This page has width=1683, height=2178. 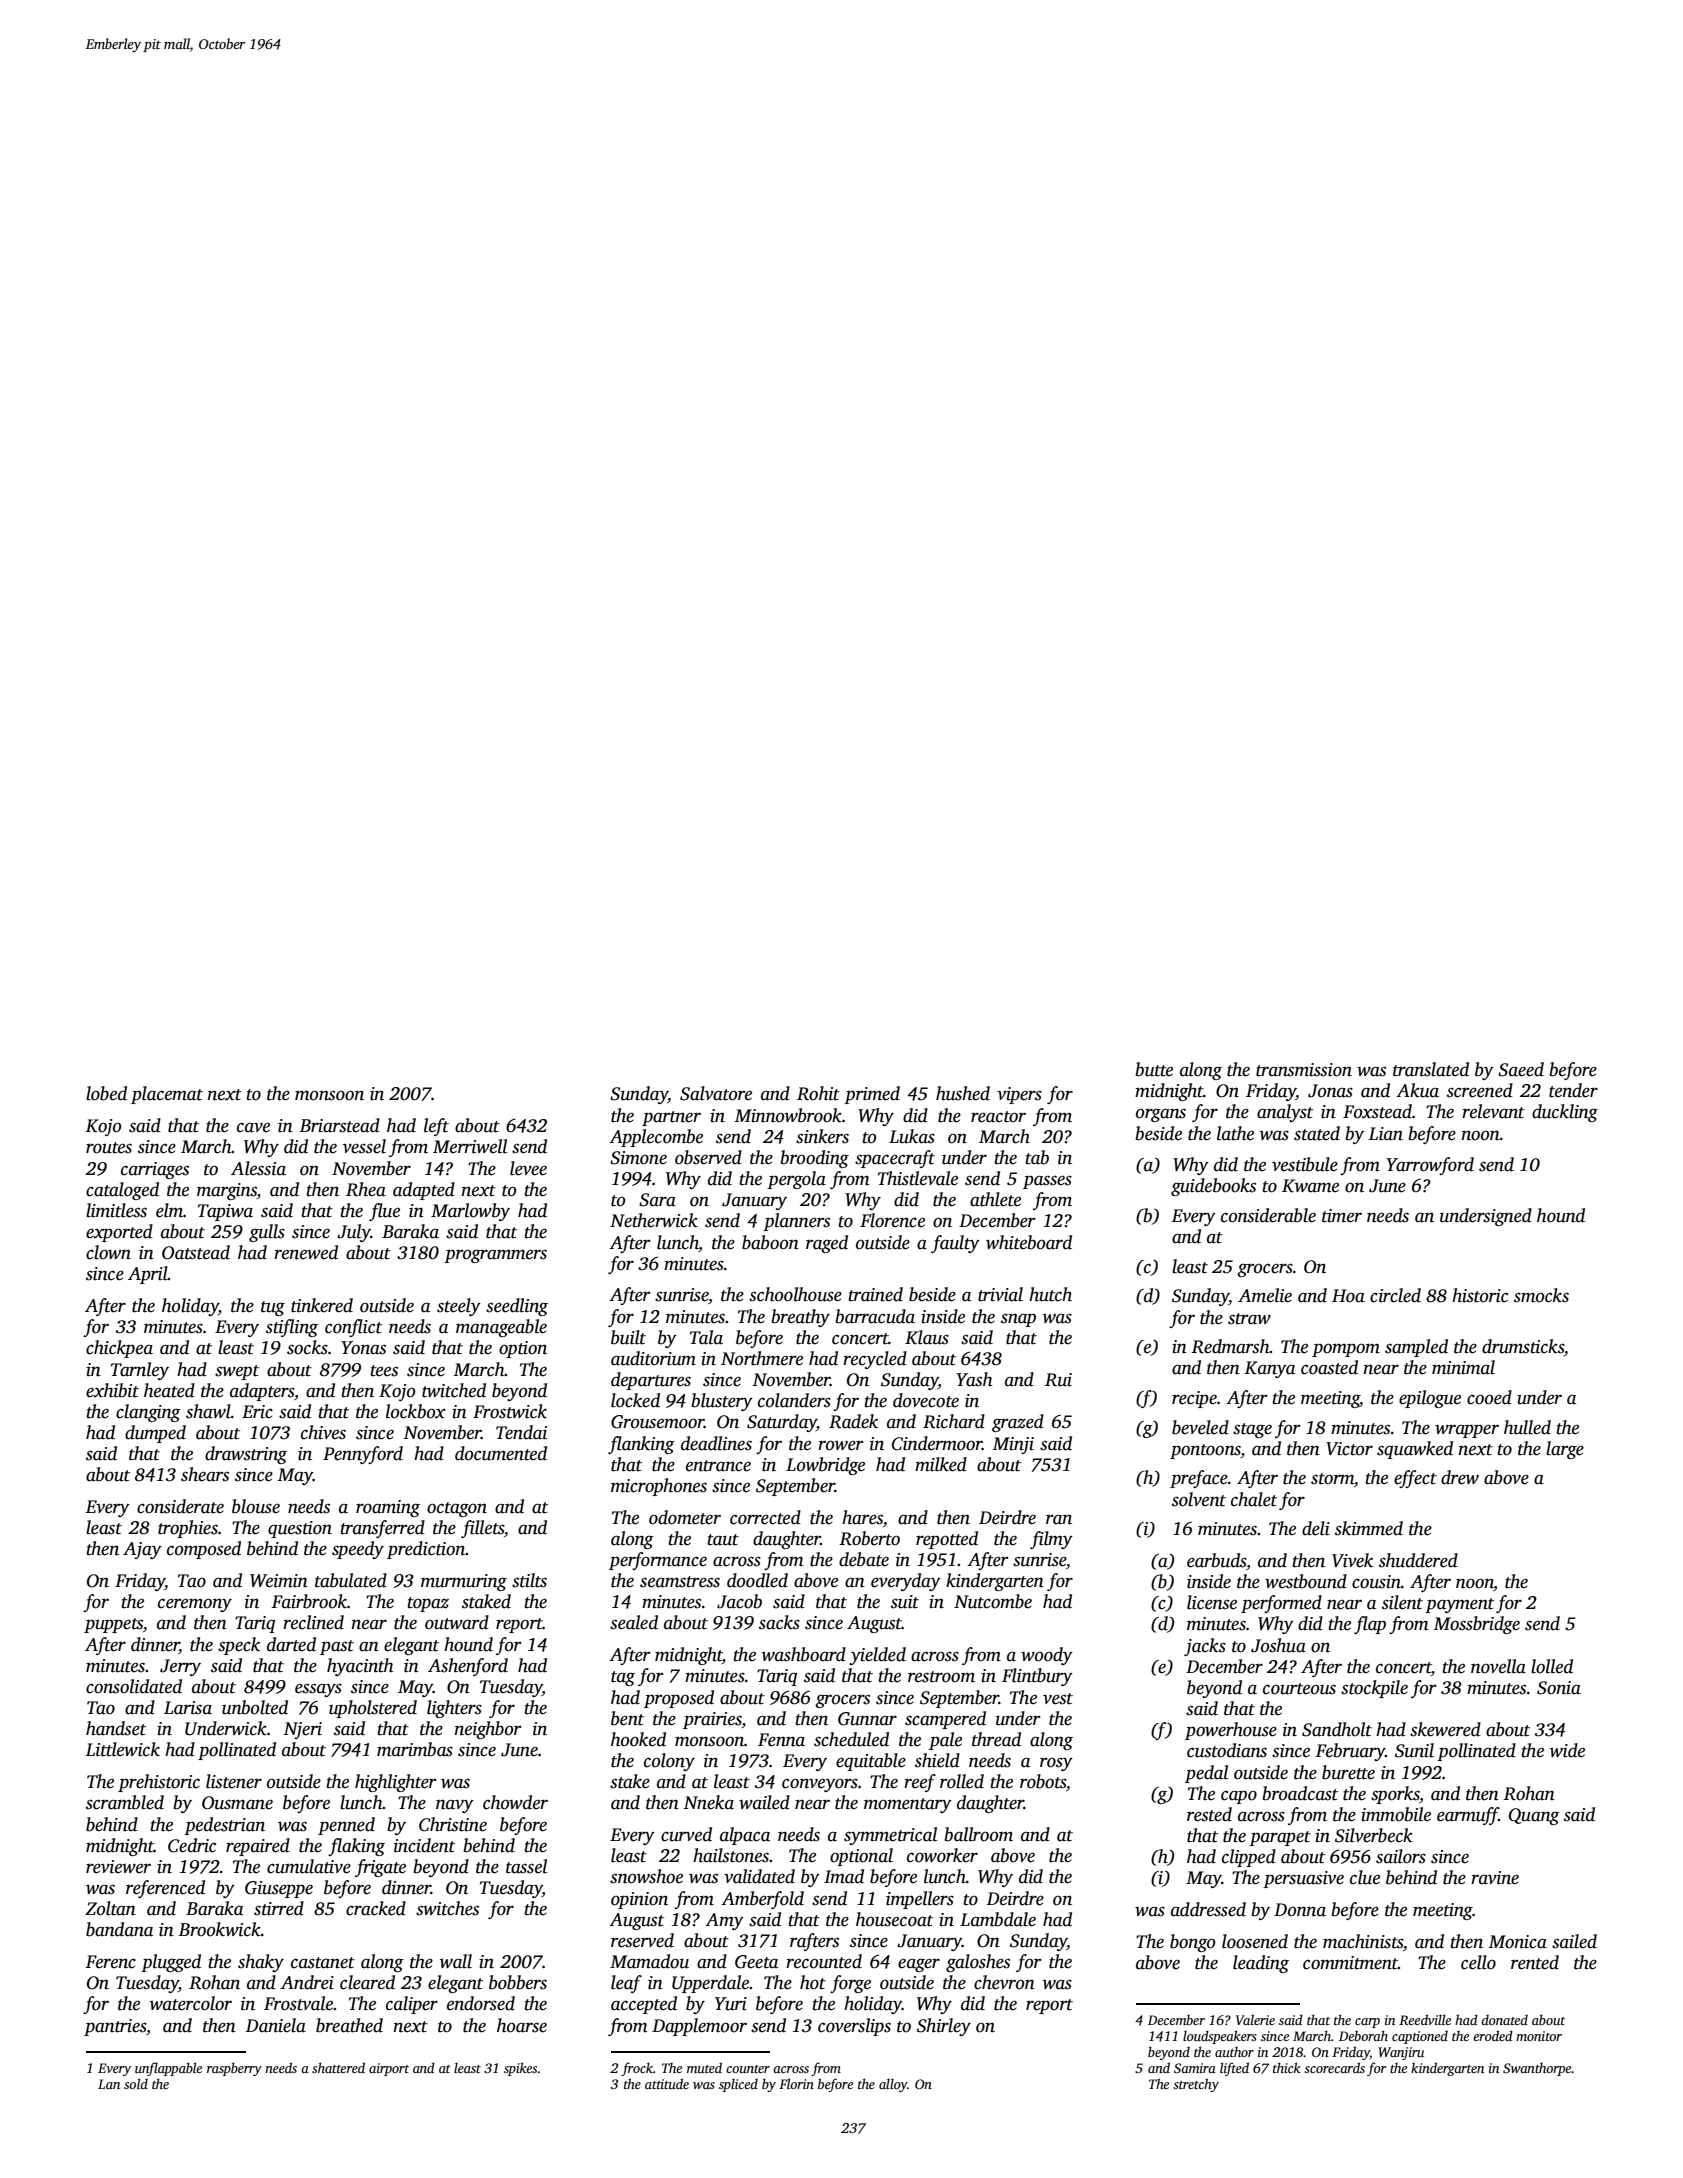 What do you see at coordinates (302, 1730) in the page?
I see `Njeri` at bounding box center [302, 1730].
